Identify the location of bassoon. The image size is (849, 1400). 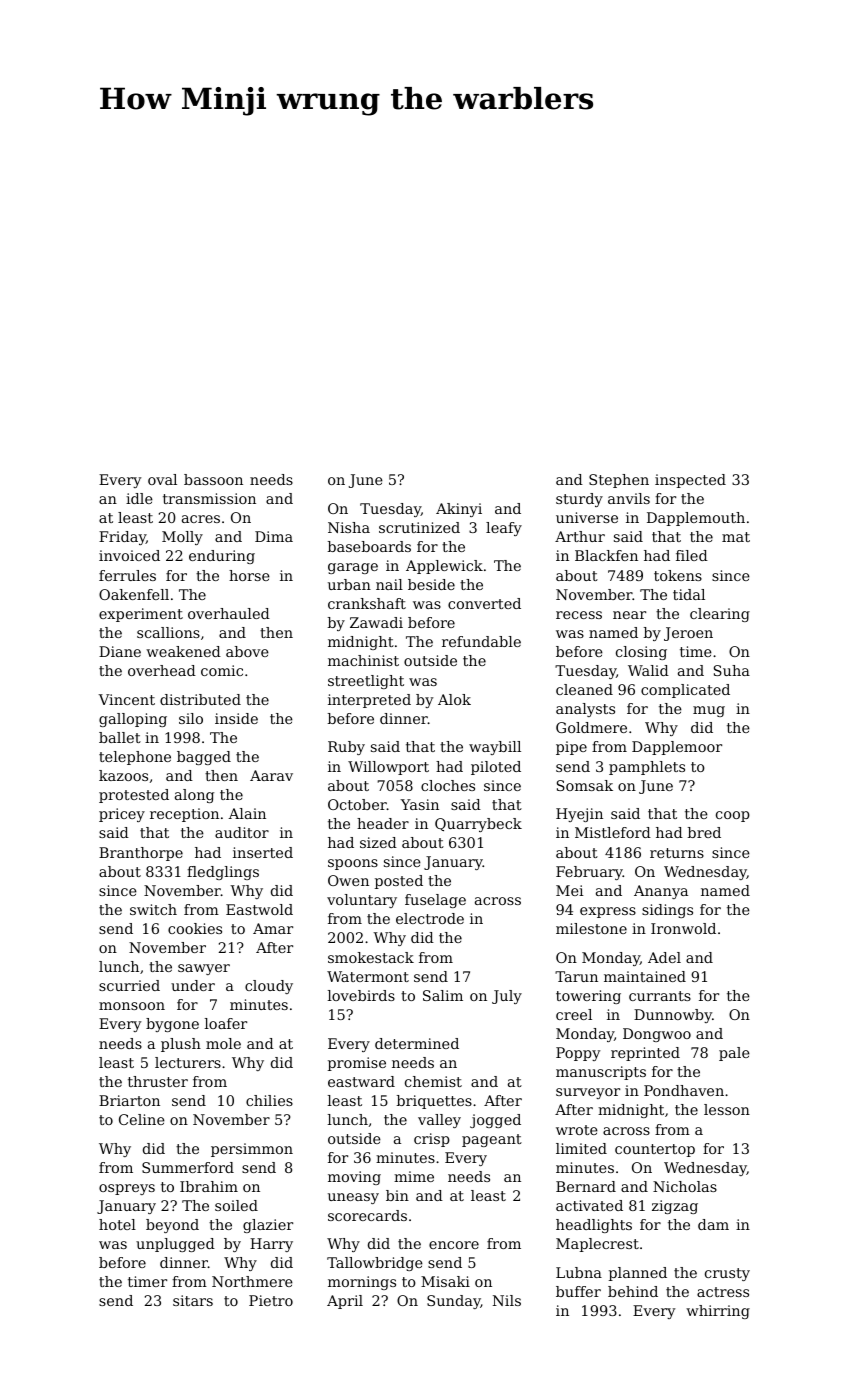
(213, 479).
